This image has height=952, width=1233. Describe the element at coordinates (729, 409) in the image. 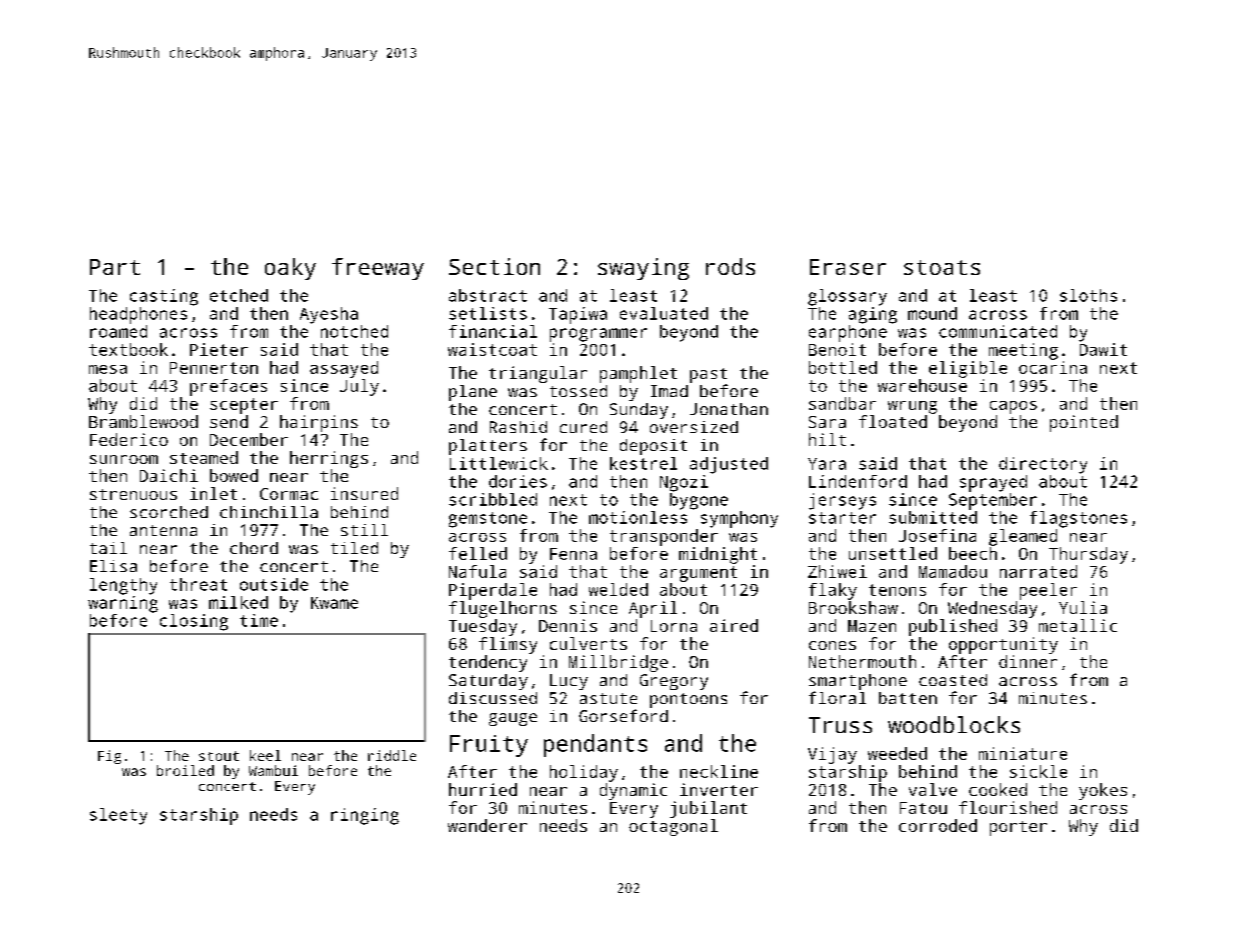

I see `Jonathan` at that location.
